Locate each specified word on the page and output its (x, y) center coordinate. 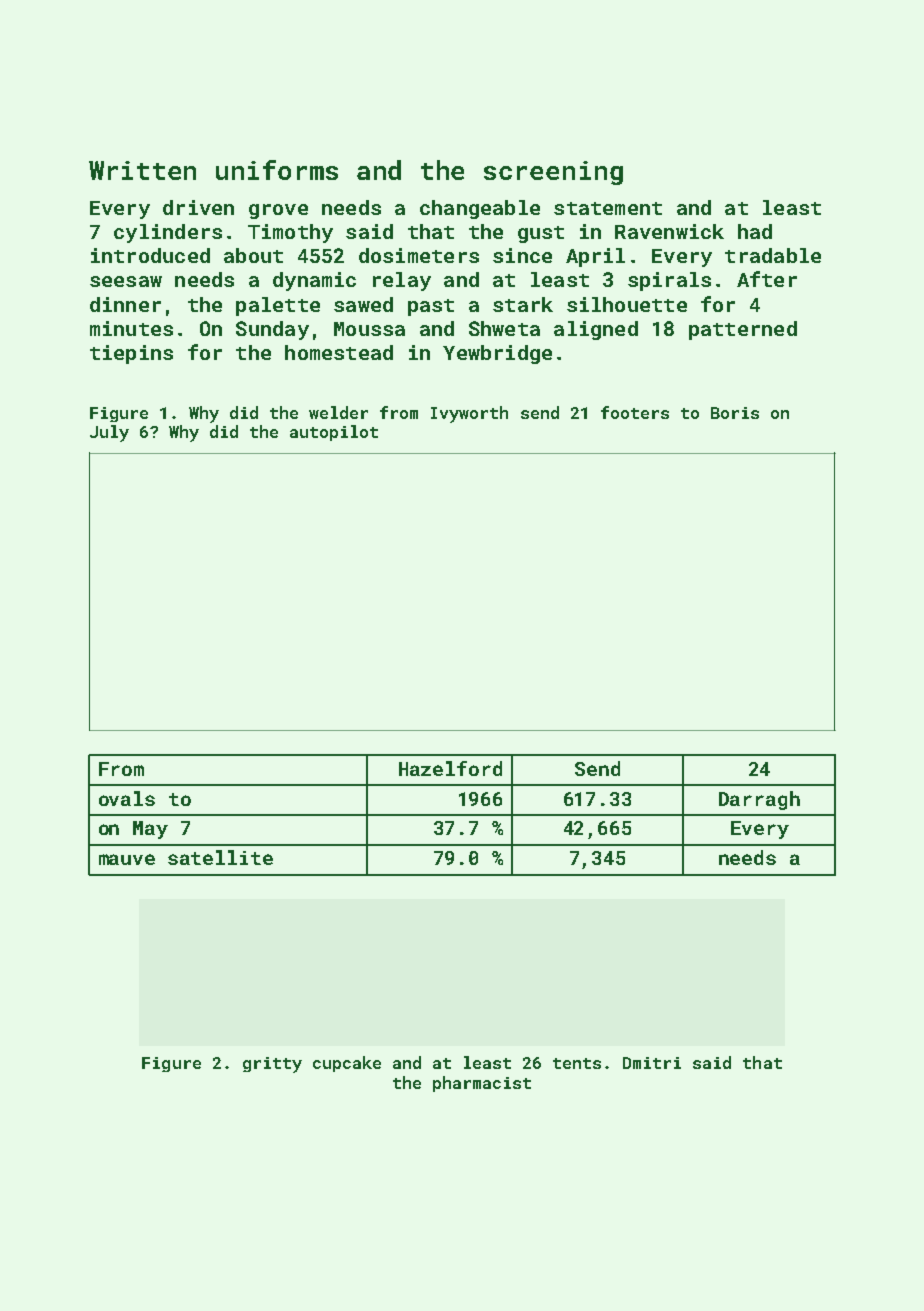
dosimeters (419, 255)
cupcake (347, 1064)
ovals (127, 798)
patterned (743, 330)
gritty (272, 1065)
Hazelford (450, 768)
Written (142, 170)
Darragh (759, 800)
